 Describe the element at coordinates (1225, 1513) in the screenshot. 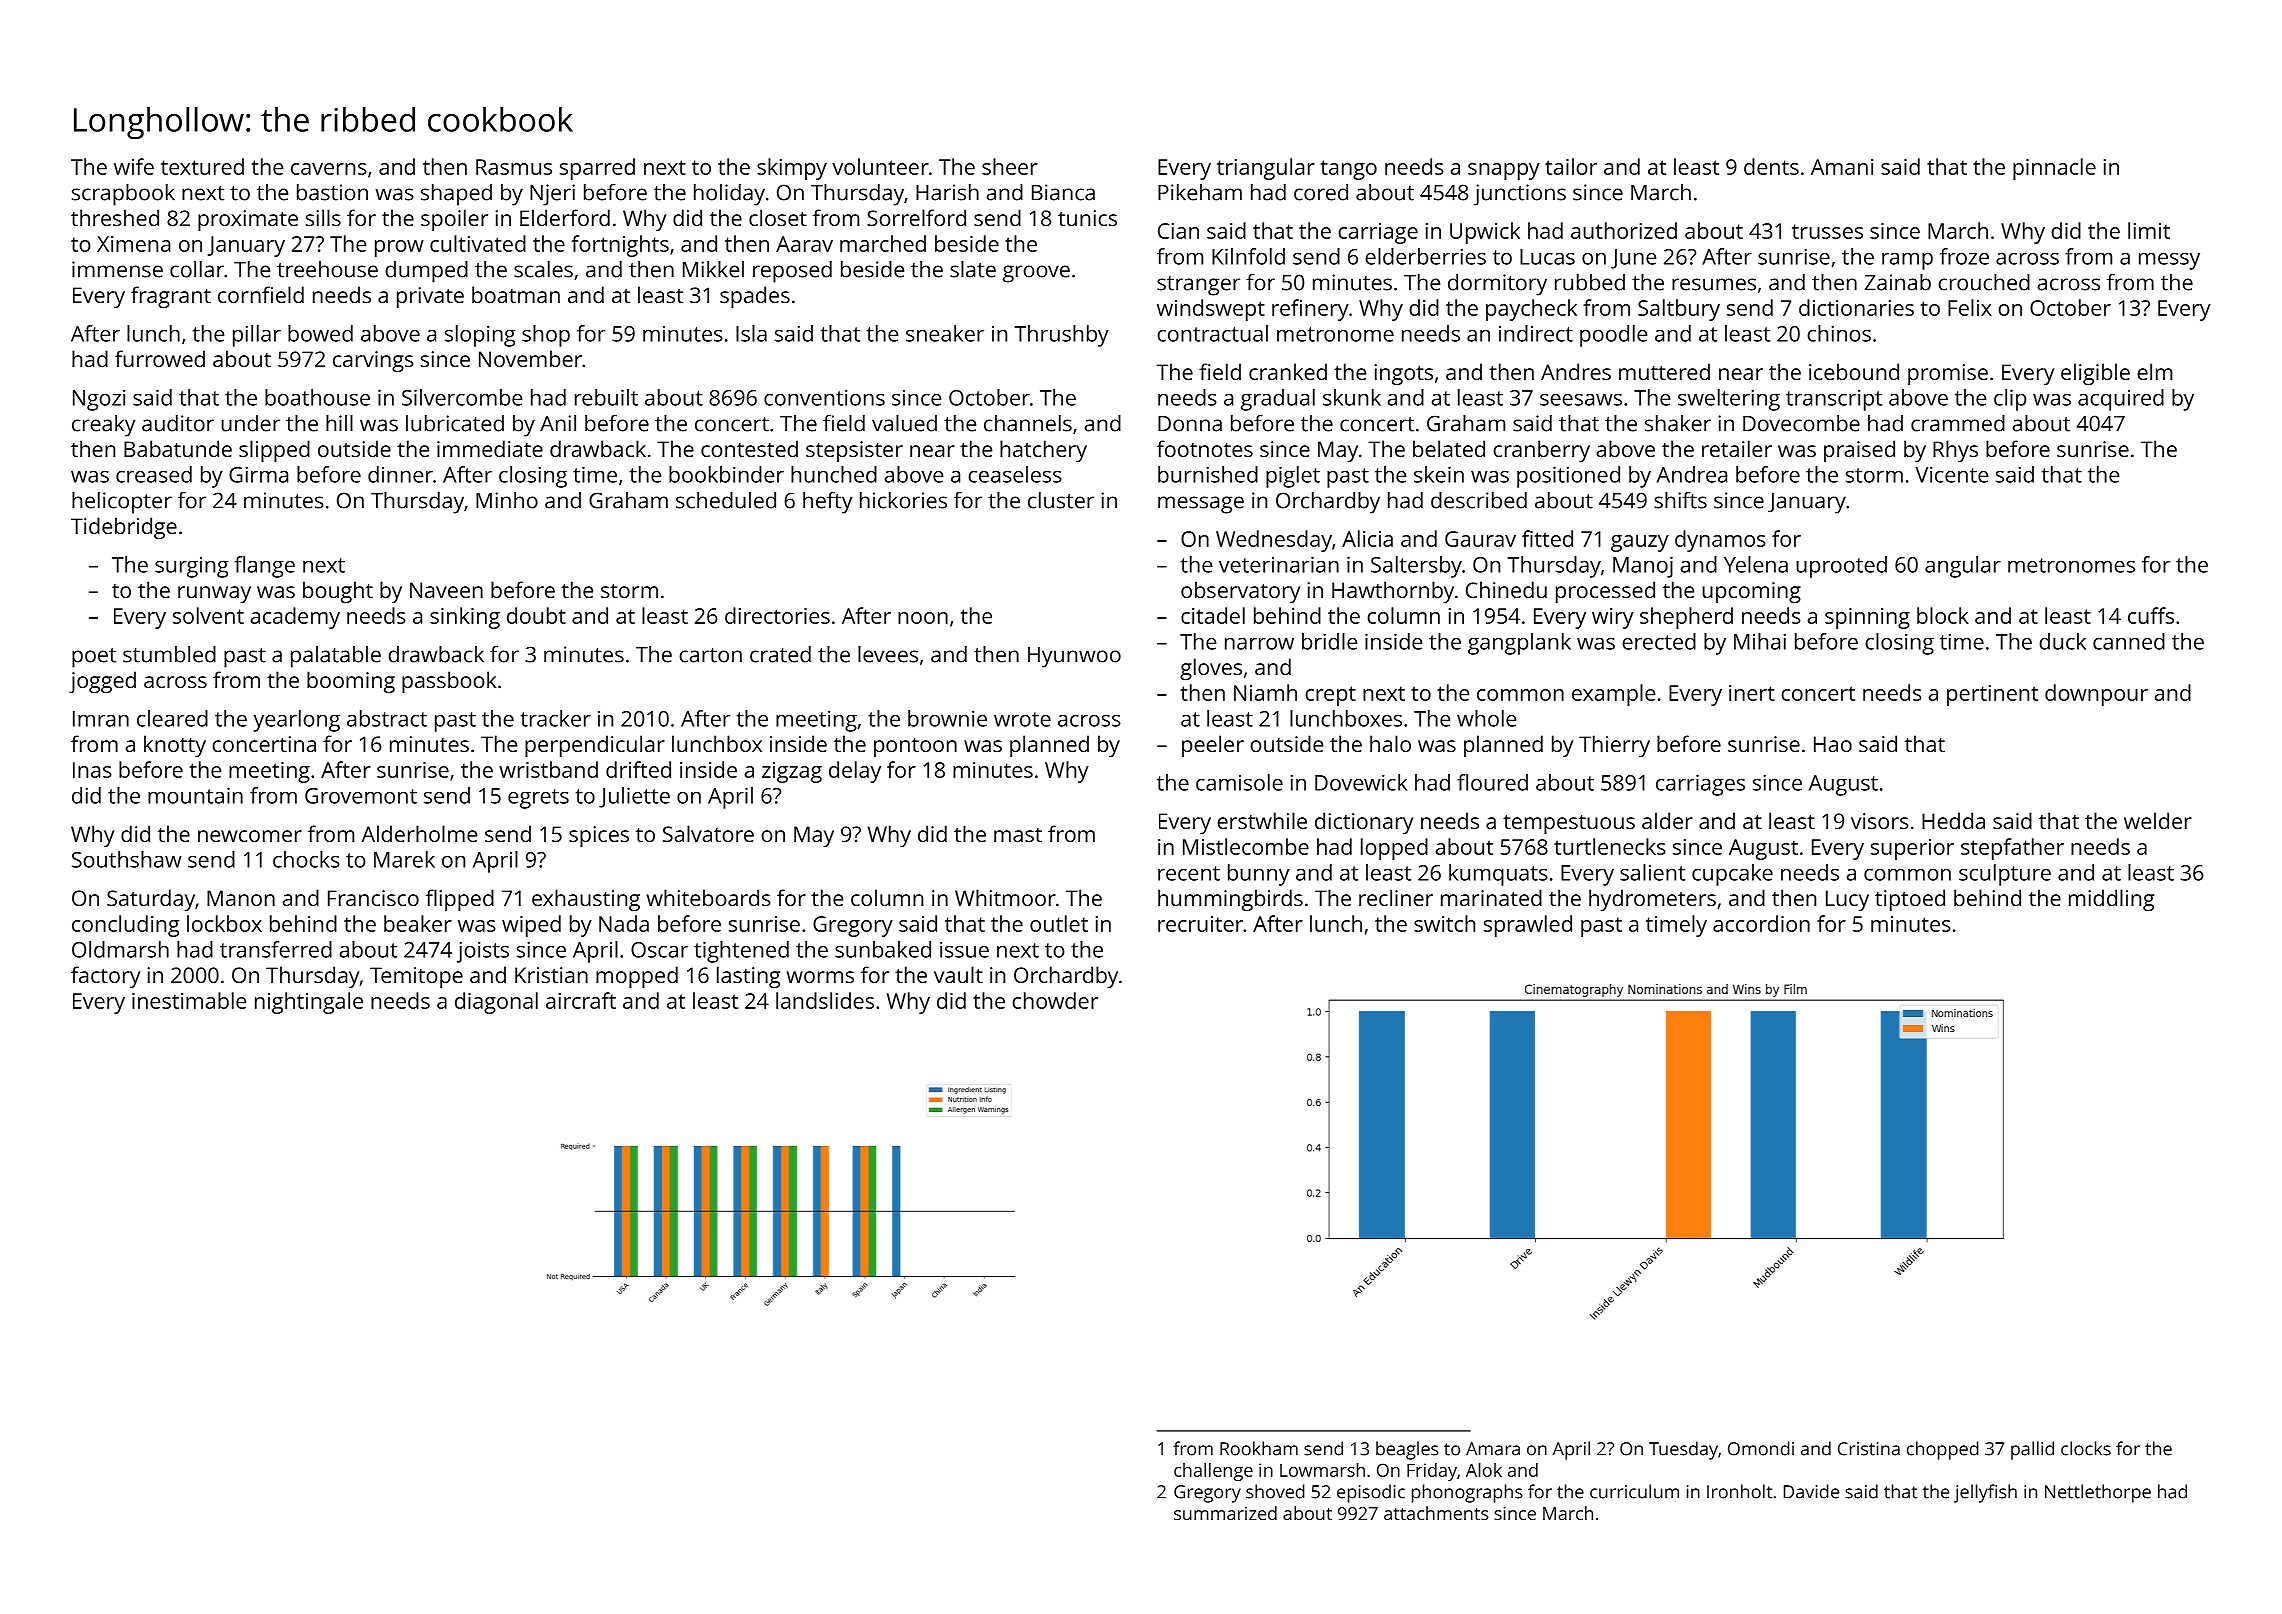

I see `summarized` at that location.
